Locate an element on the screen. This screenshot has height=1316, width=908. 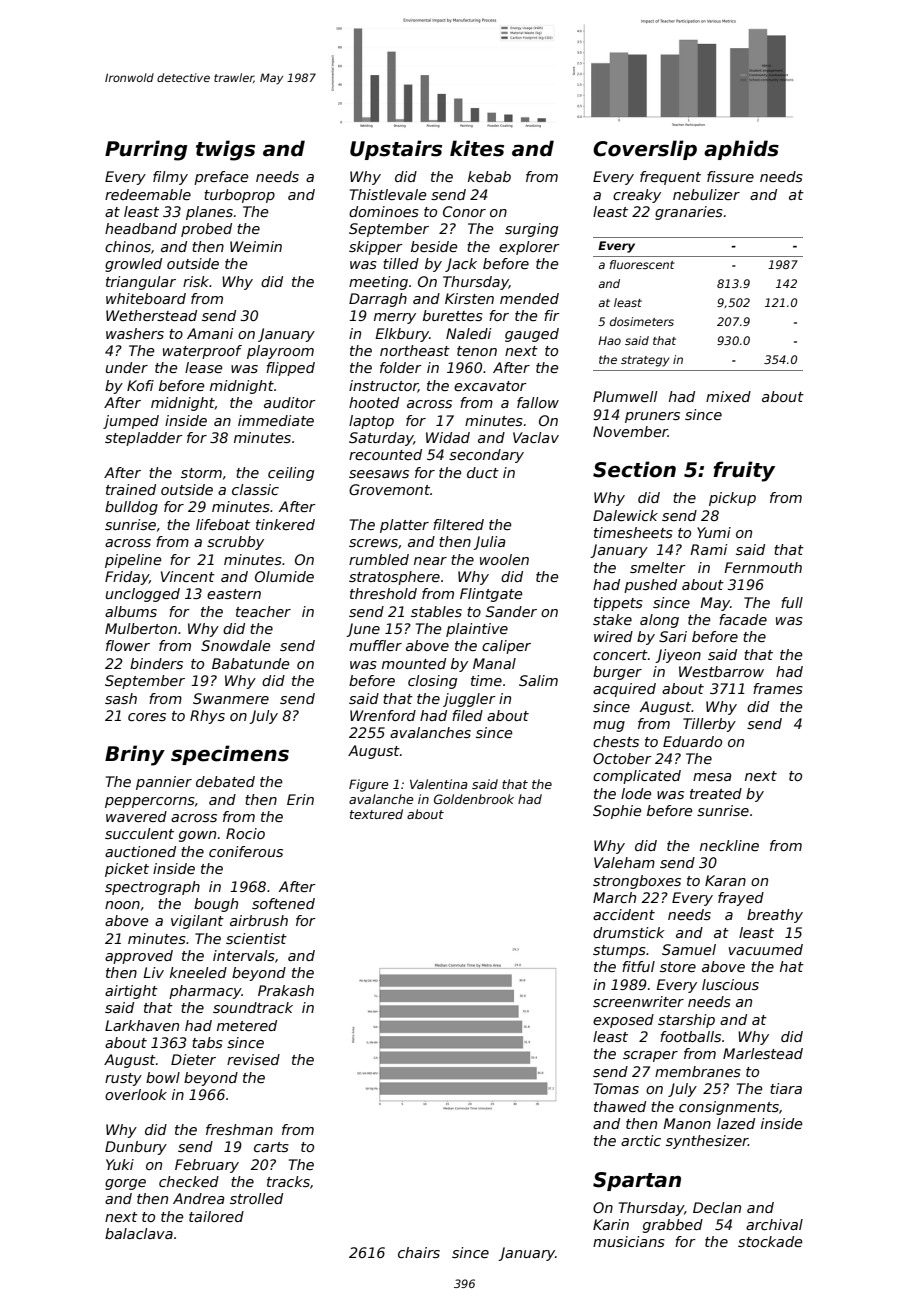
Olumide is located at coordinates (284, 576).
